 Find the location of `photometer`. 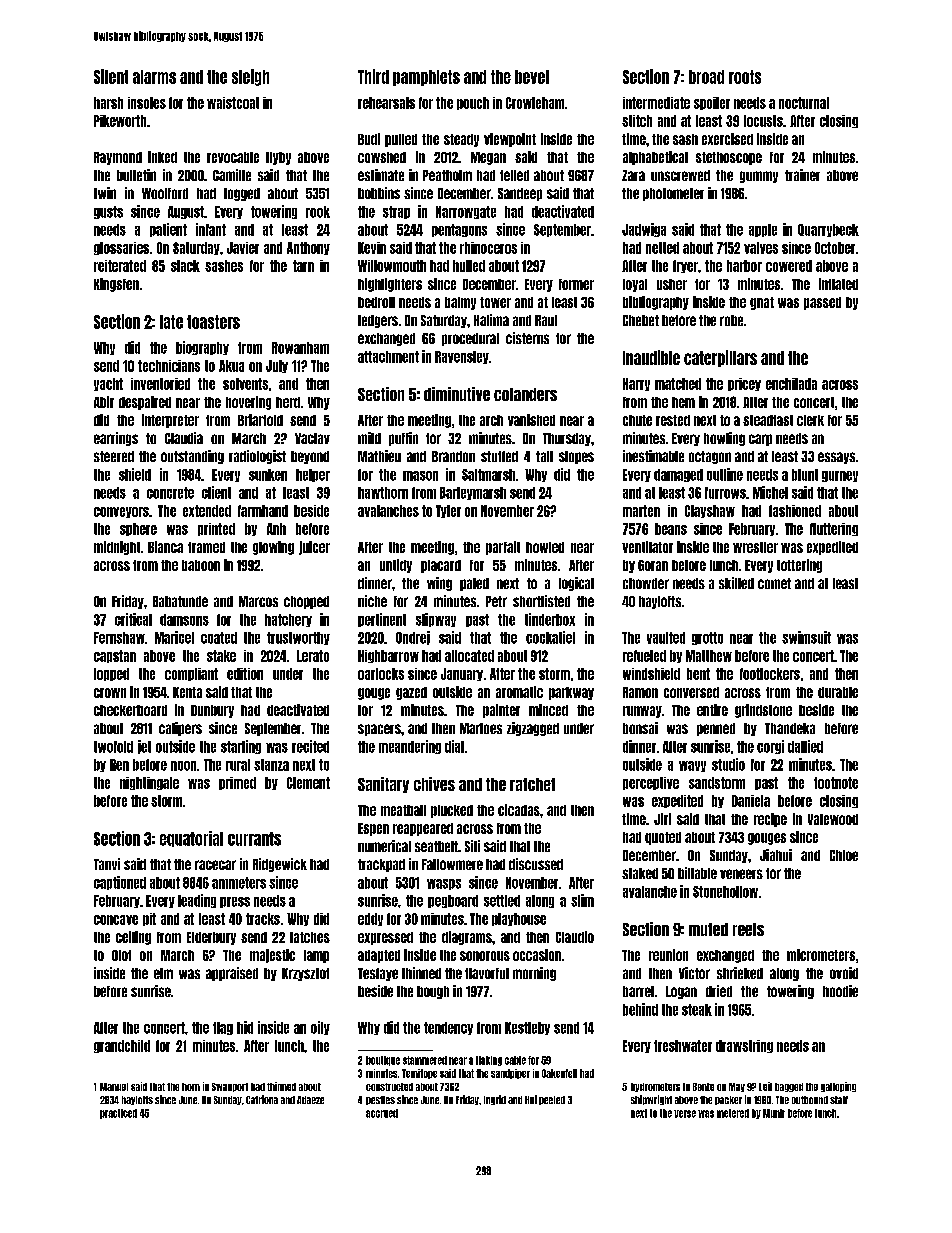

photometer is located at coordinates (673, 194).
